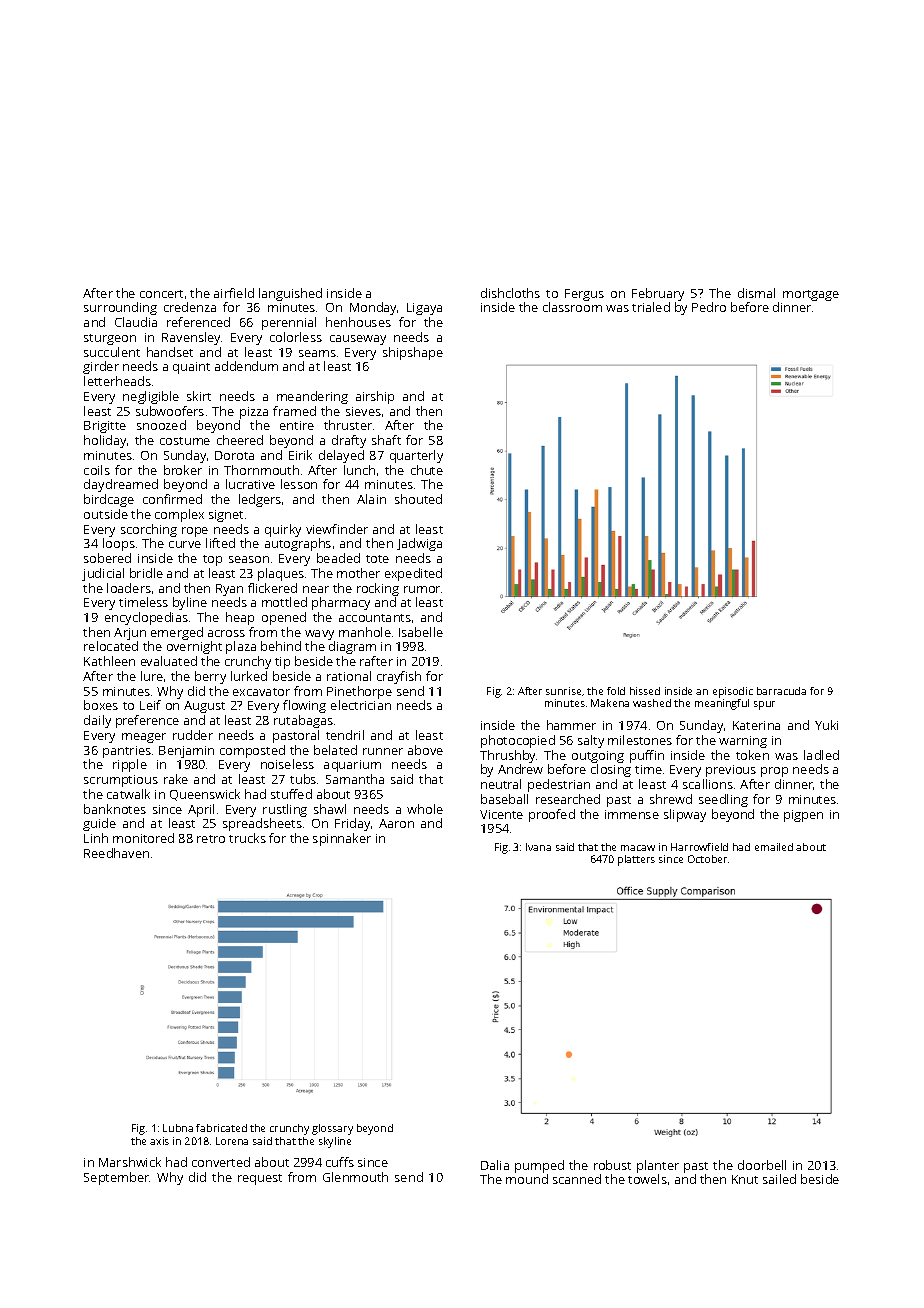  What do you see at coordinates (709, 307) in the screenshot?
I see `Pedro` at bounding box center [709, 307].
